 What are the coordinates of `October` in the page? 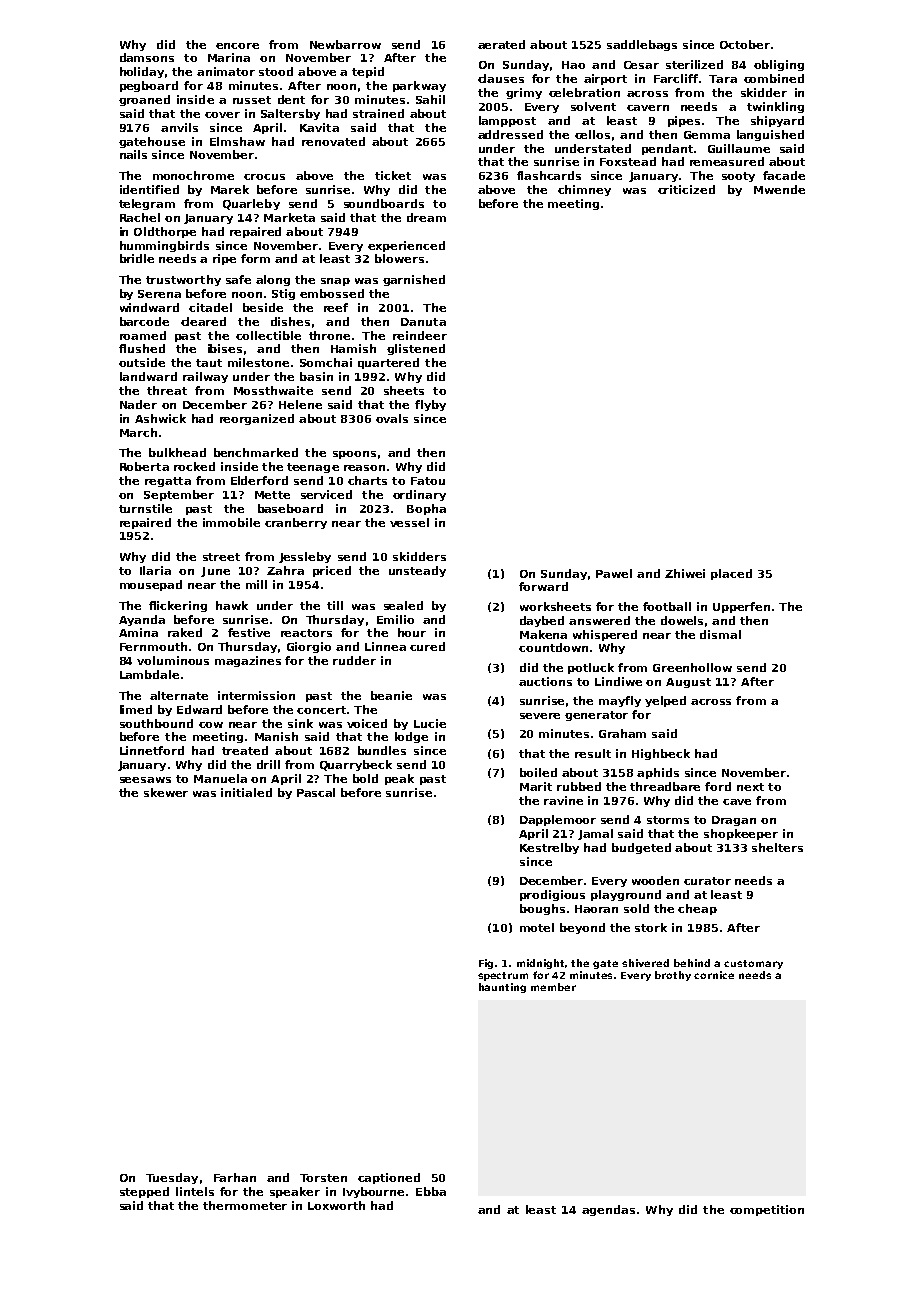 It's located at (745, 44).
